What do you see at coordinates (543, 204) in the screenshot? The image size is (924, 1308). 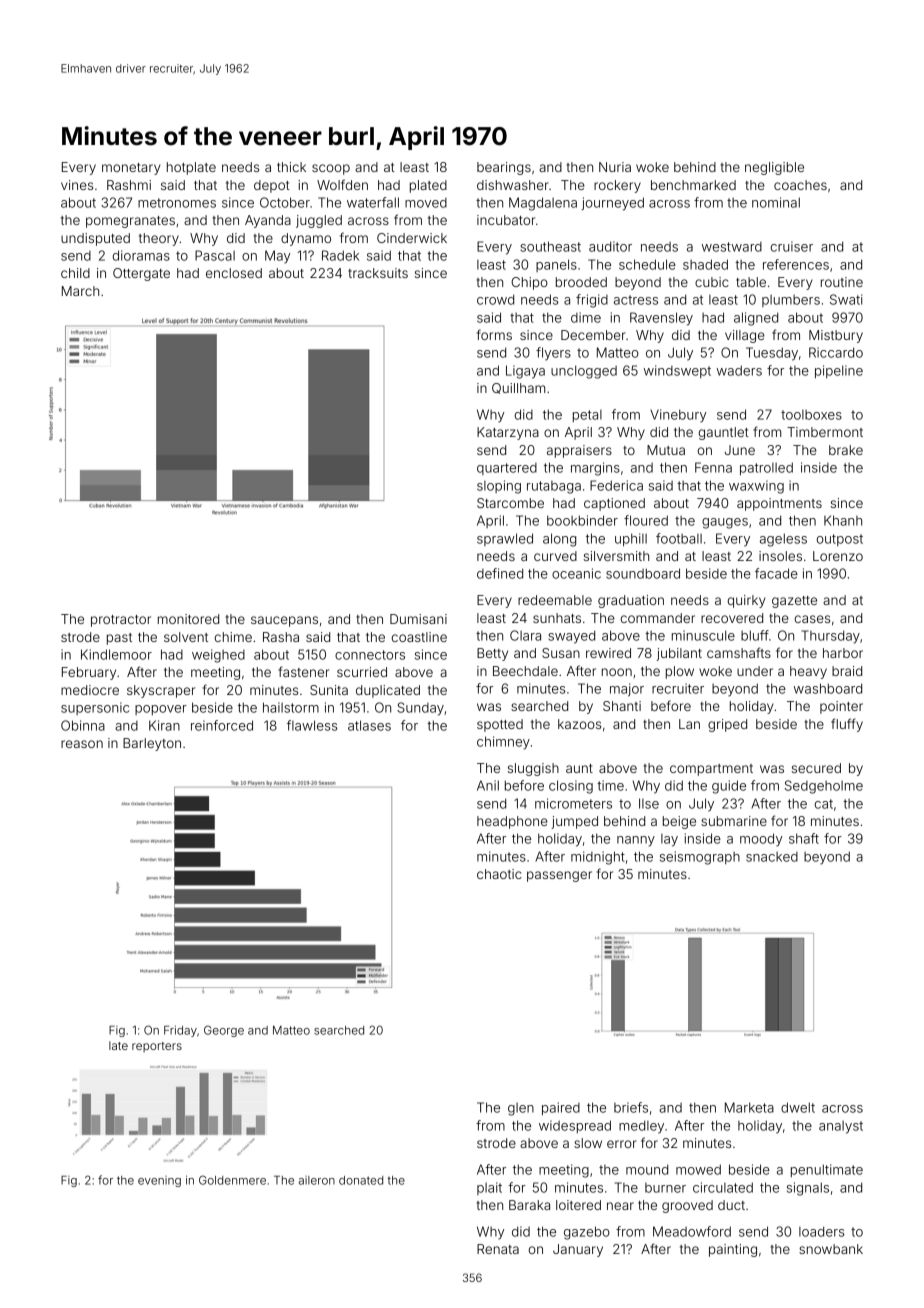 I see `Magdalena` at bounding box center [543, 204].
